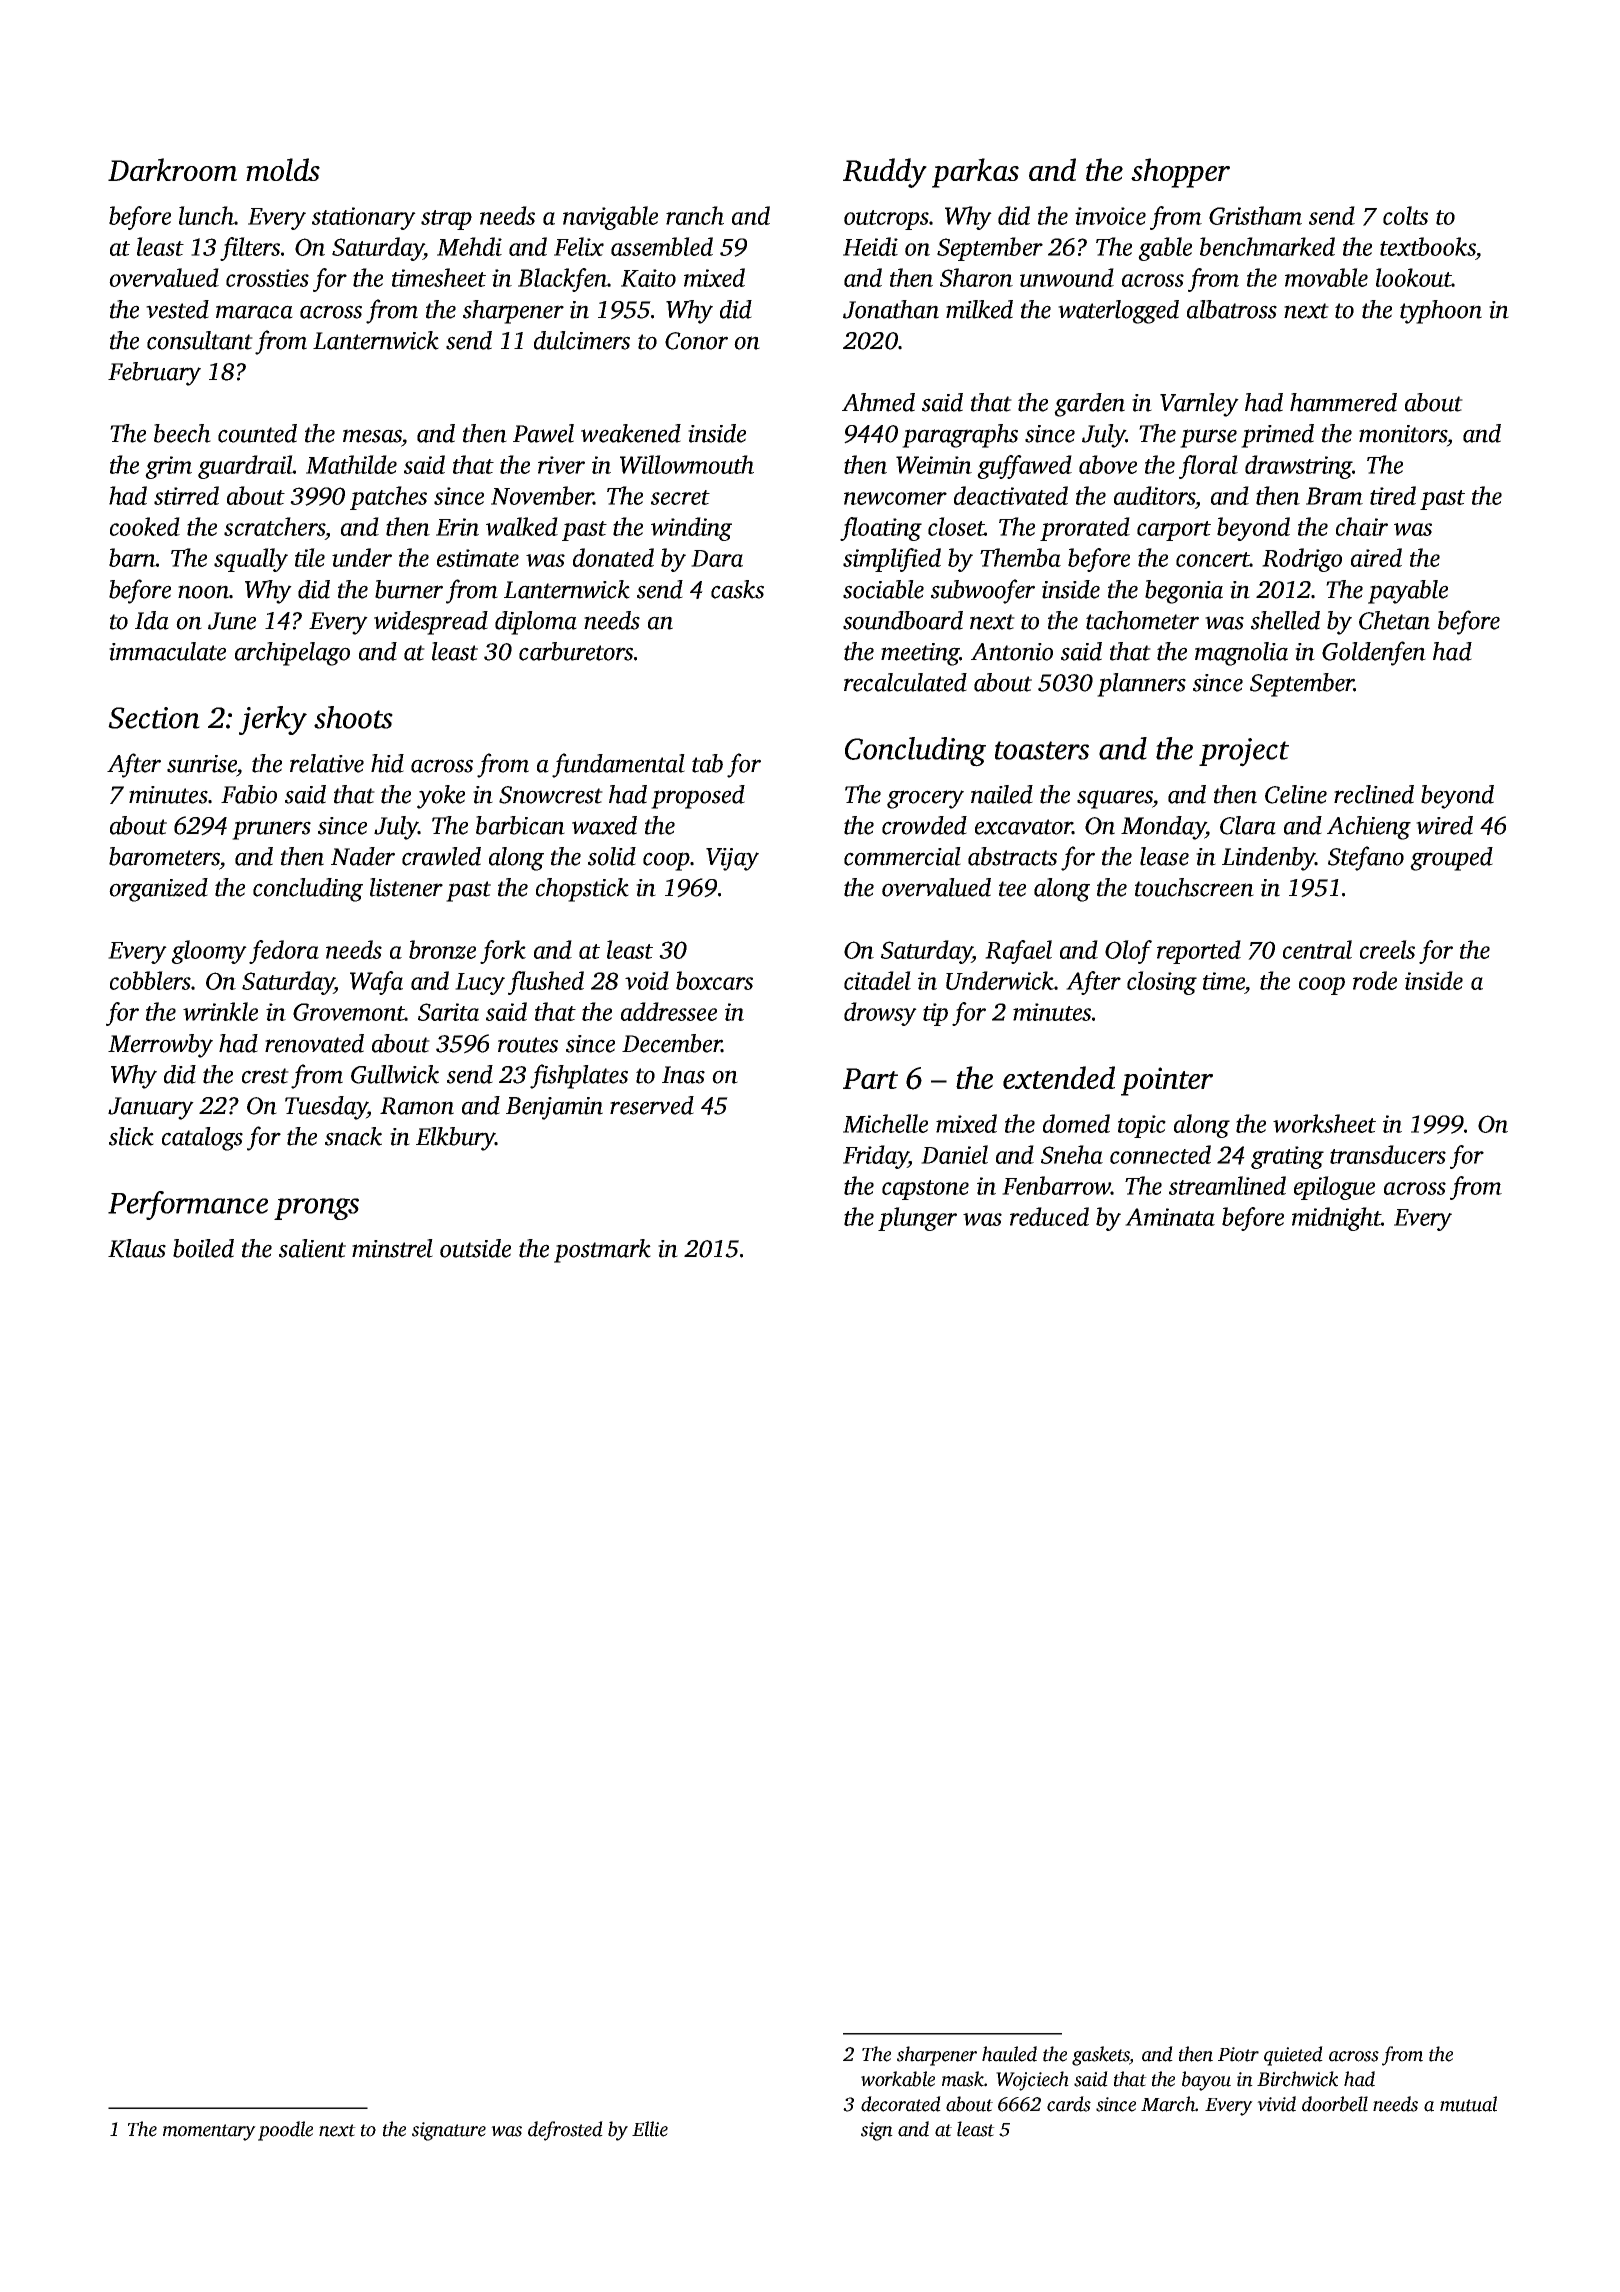 This screenshot has width=1620, height=2292. I want to click on movable, so click(1326, 277).
